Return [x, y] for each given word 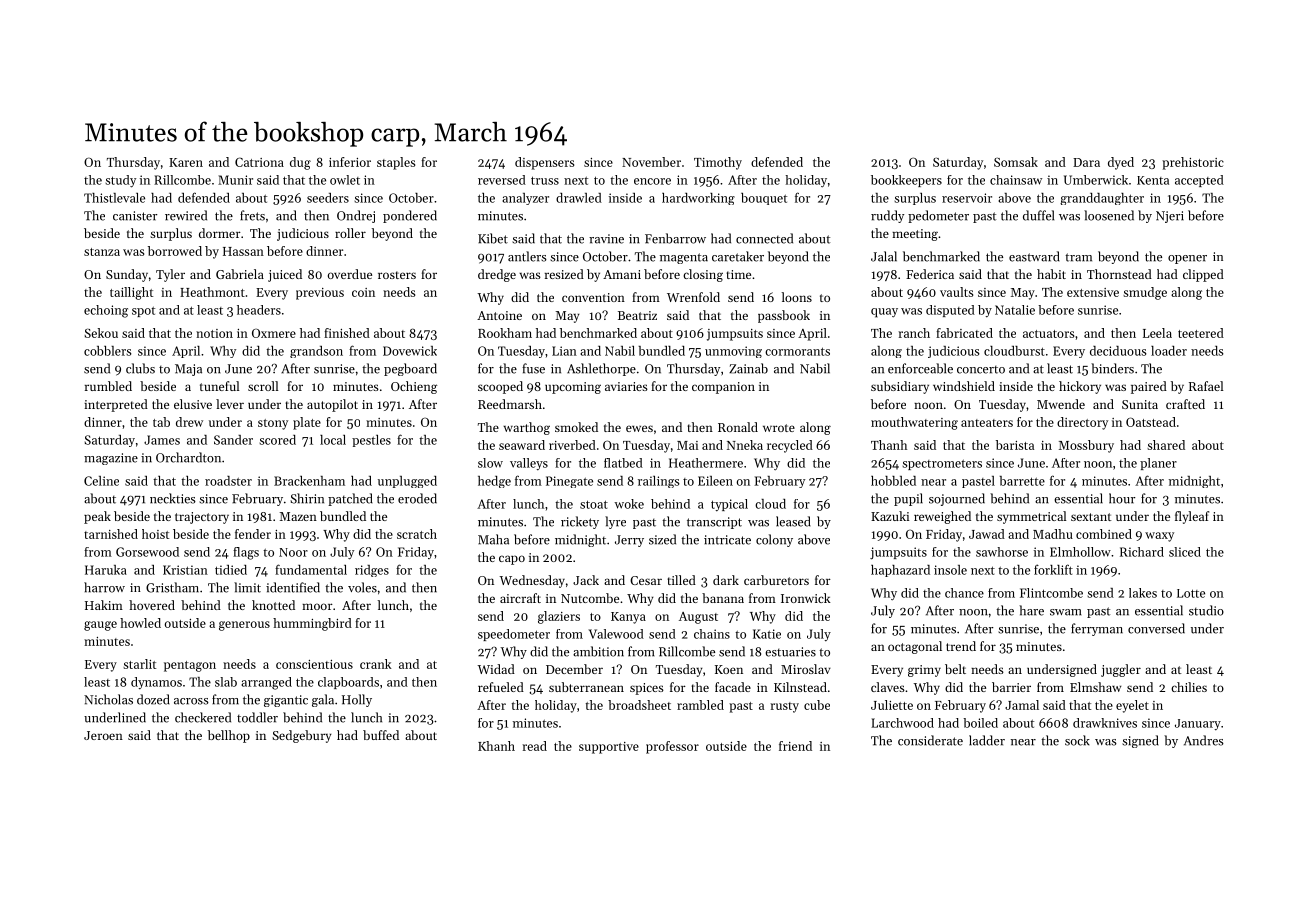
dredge [497, 275]
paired [1149, 387]
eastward [1034, 256]
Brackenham [309, 481]
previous [320, 294]
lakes [1143, 593]
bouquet [764, 199]
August [698, 618]
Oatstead [1151, 422]
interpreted [116, 405]
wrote [779, 428]
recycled [790, 446]
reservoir [967, 198]
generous [244, 626]
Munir [235, 180]
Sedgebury [302, 736]
